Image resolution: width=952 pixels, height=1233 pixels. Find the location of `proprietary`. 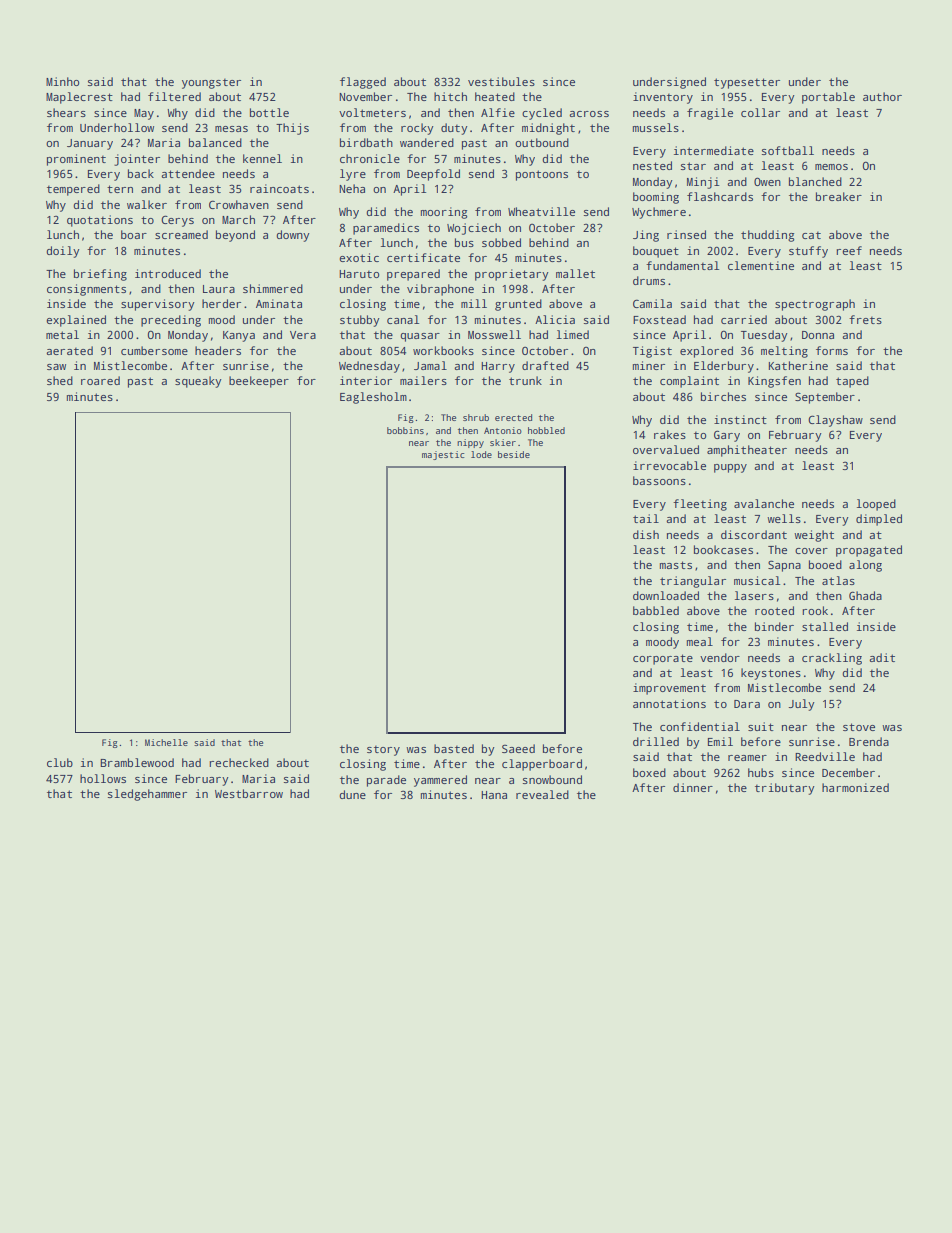

proprietary is located at coordinates (512, 275).
